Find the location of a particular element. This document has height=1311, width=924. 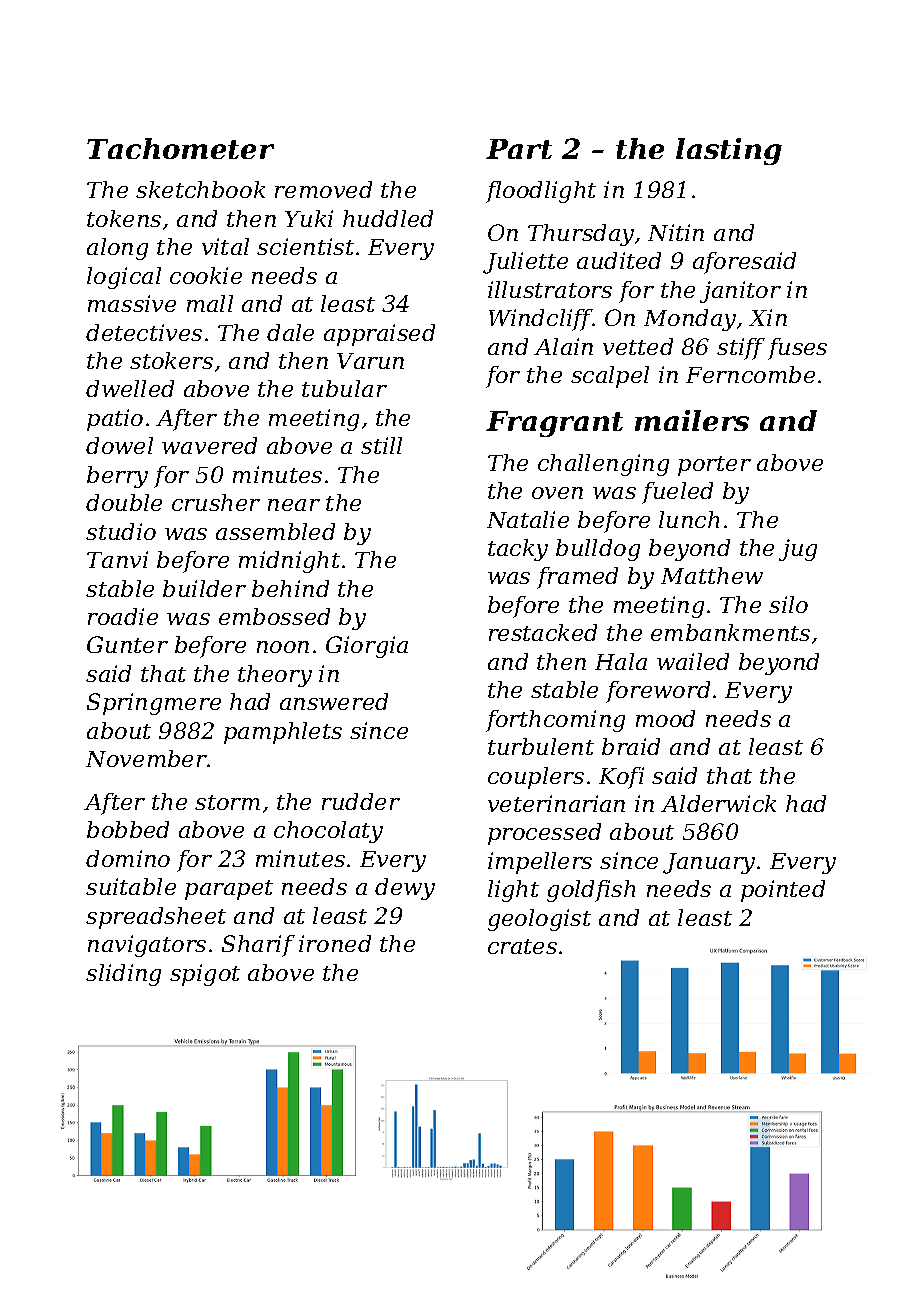

lunch is located at coordinates (689, 519).
